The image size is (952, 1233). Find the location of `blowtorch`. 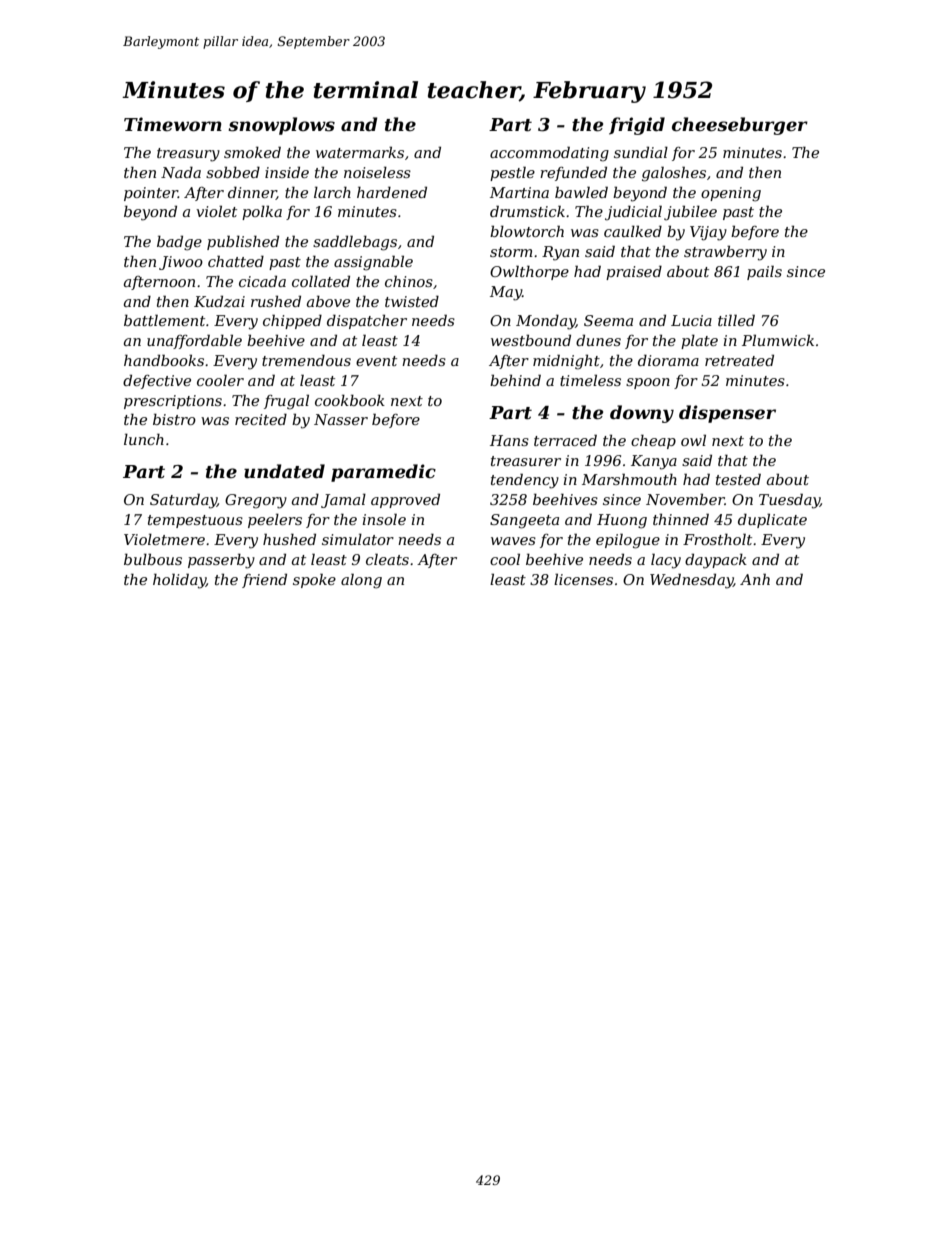

blowtorch is located at coordinates (527, 231).
